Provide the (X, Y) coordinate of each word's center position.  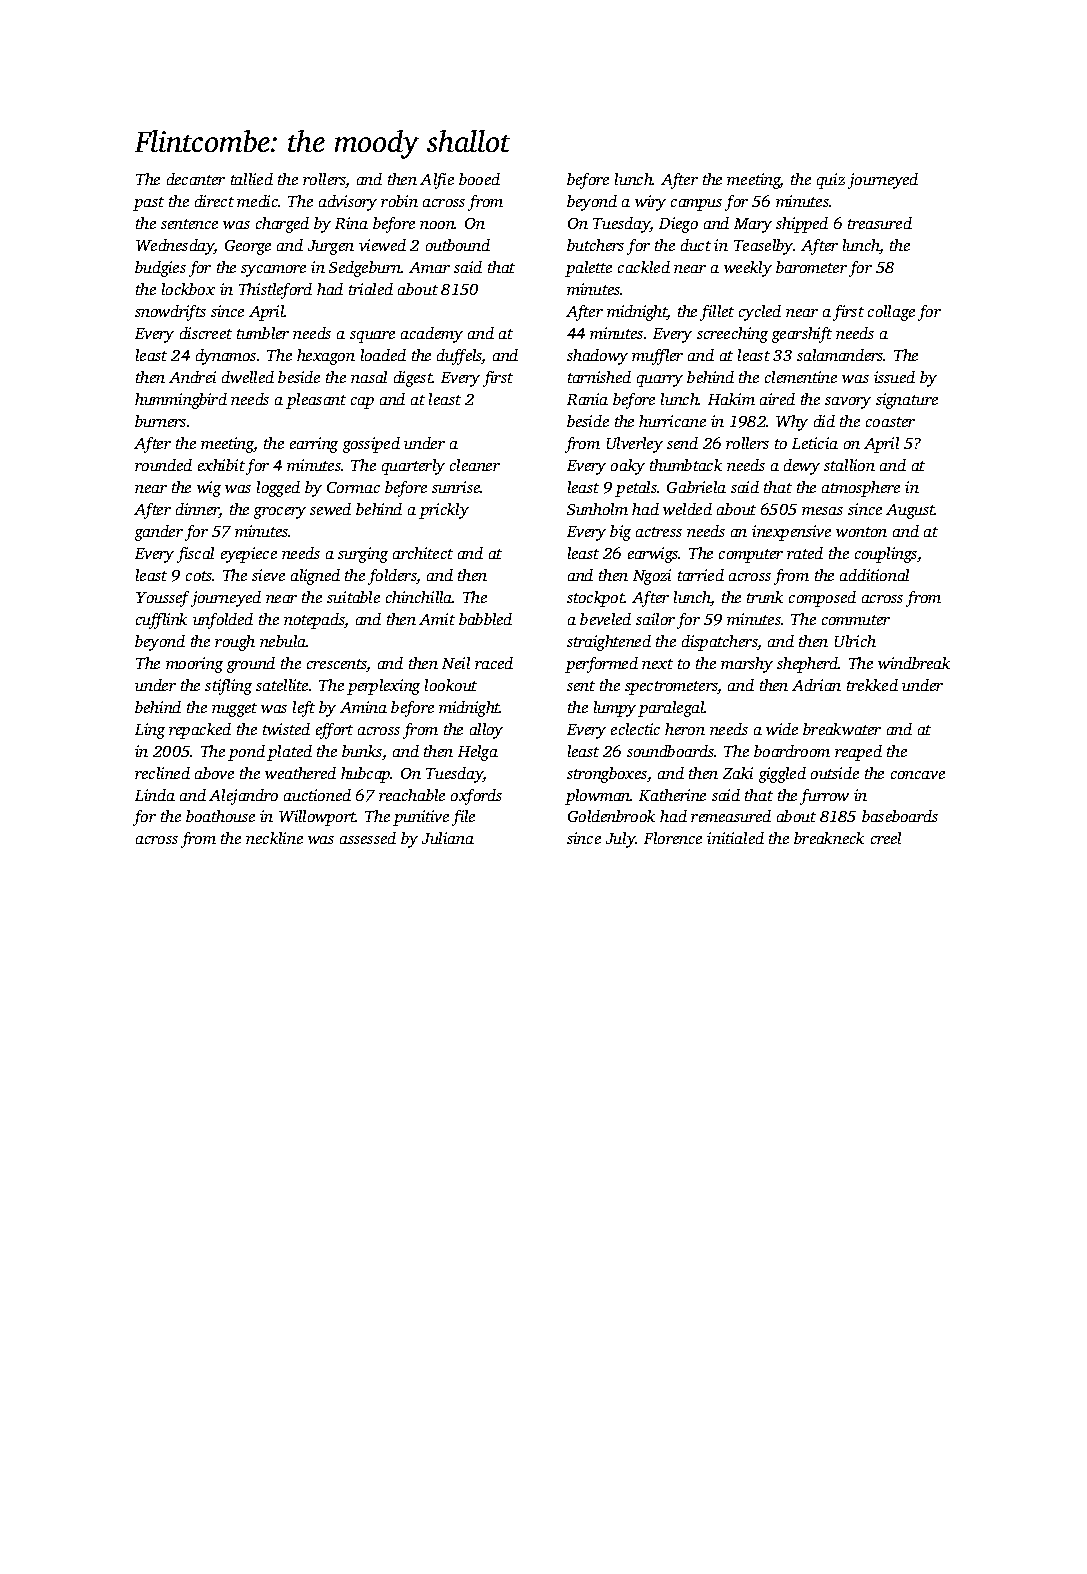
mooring (194, 665)
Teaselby (763, 247)
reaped (858, 753)
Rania (587, 399)
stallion (849, 465)
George (248, 247)
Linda (155, 795)
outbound (458, 245)
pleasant (316, 401)
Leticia (815, 443)
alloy (486, 731)
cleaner (475, 465)
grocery (280, 513)
